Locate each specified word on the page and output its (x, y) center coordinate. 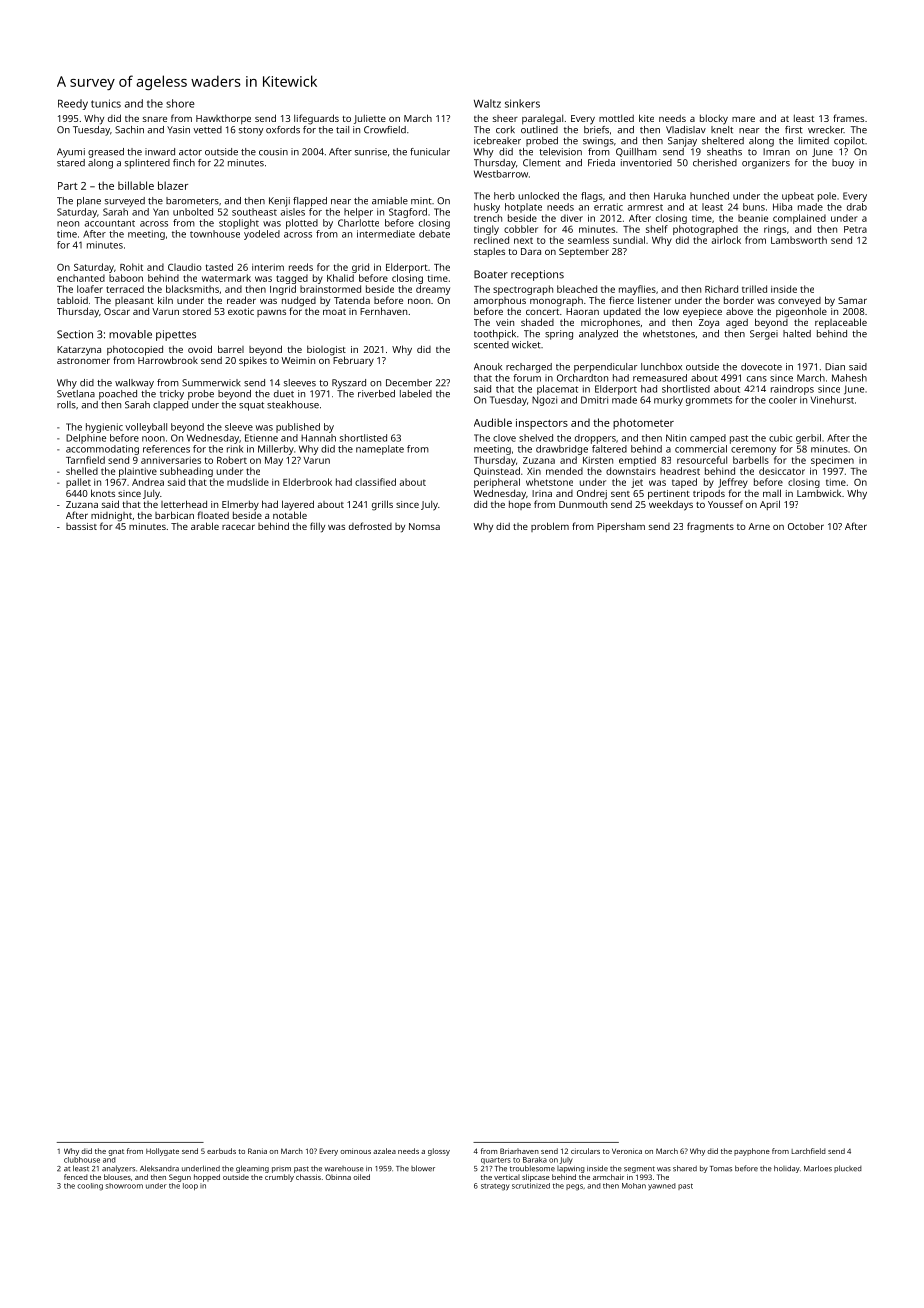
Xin (534, 471)
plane (89, 202)
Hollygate (162, 1152)
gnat (116, 1152)
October (806, 526)
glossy (439, 1152)
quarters (496, 1161)
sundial (629, 240)
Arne (759, 526)
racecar (238, 527)
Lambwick (819, 493)
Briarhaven (519, 1151)
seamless (588, 240)
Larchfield (808, 1151)
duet (284, 394)
